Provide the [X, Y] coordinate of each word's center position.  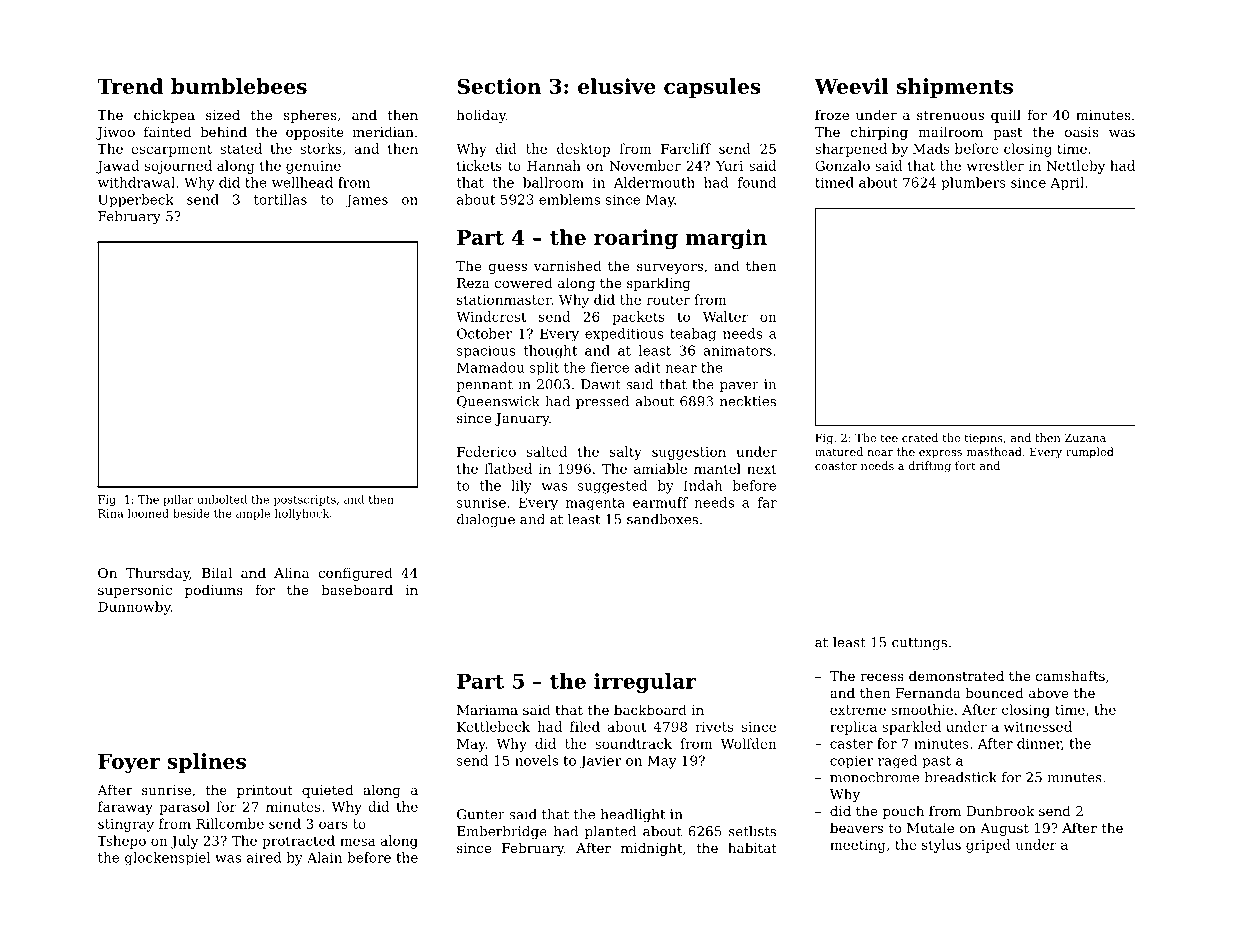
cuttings [919, 643]
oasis [1081, 132]
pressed [602, 402]
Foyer [129, 763]
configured [355, 574]
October [484, 333]
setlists [752, 831]
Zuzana [1085, 438]
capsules [712, 88]
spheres [310, 116]
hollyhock [302, 514]
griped [988, 846]
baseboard [357, 589]
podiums [214, 591]
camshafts [1070, 675]
